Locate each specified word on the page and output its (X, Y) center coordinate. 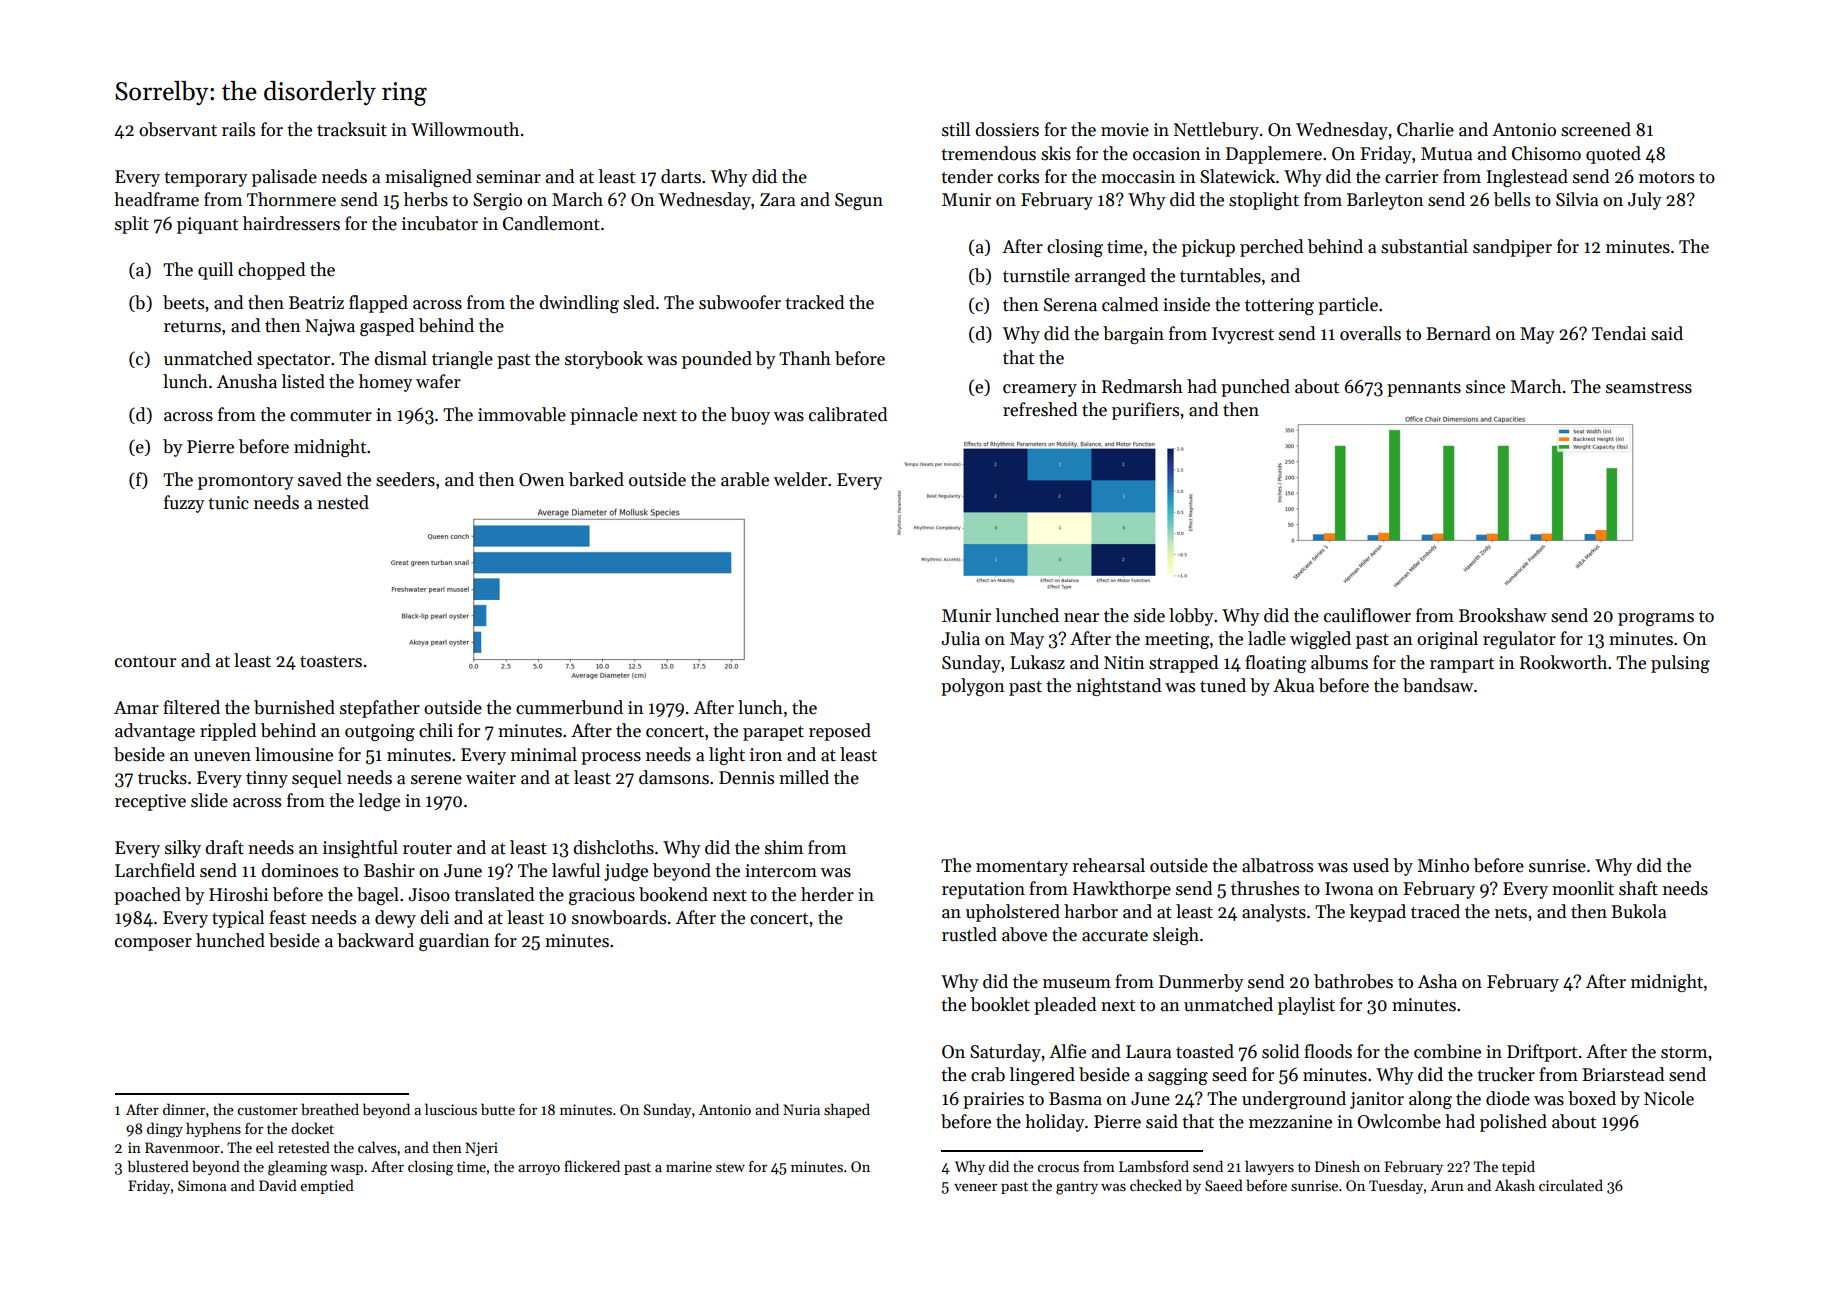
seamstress (1649, 388)
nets (1511, 913)
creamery (1040, 390)
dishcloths (613, 847)
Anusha (247, 381)
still (956, 129)
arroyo (539, 1170)
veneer (975, 1187)
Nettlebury (1216, 131)
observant (178, 129)
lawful (576, 870)
